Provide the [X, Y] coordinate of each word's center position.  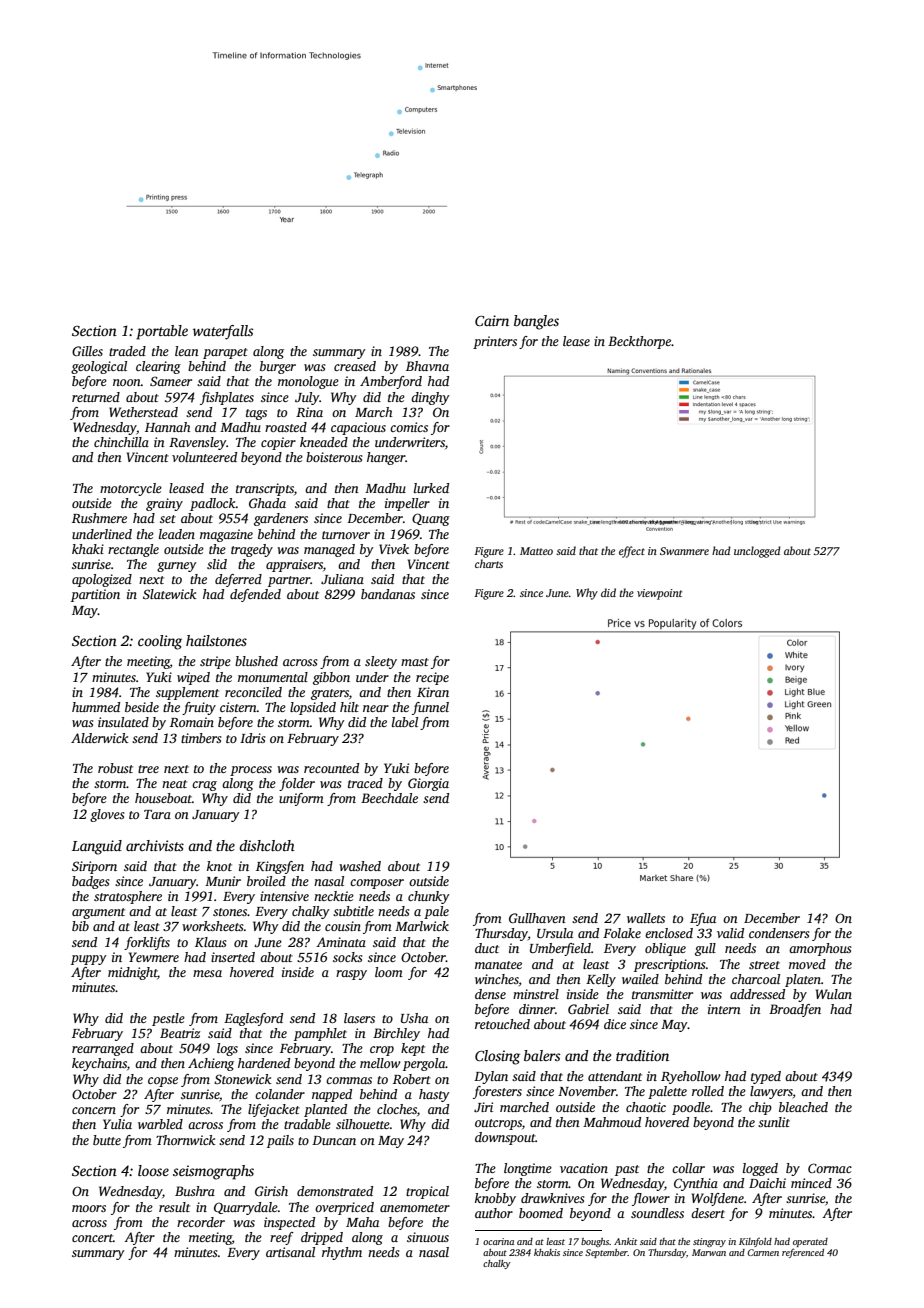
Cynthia [696, 1184]
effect [632, 552]
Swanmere [684, 551]
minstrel [536, 994]
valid [730, 933]
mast [415, 662]
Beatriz [180, 1033]
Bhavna [427, 366]
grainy [164, 504]
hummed [96, 707]
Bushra [195, 1191]
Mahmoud [612, 1122]
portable [162, 332]
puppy [89, 960]
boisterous [334, 457]
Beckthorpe [640, 342]
